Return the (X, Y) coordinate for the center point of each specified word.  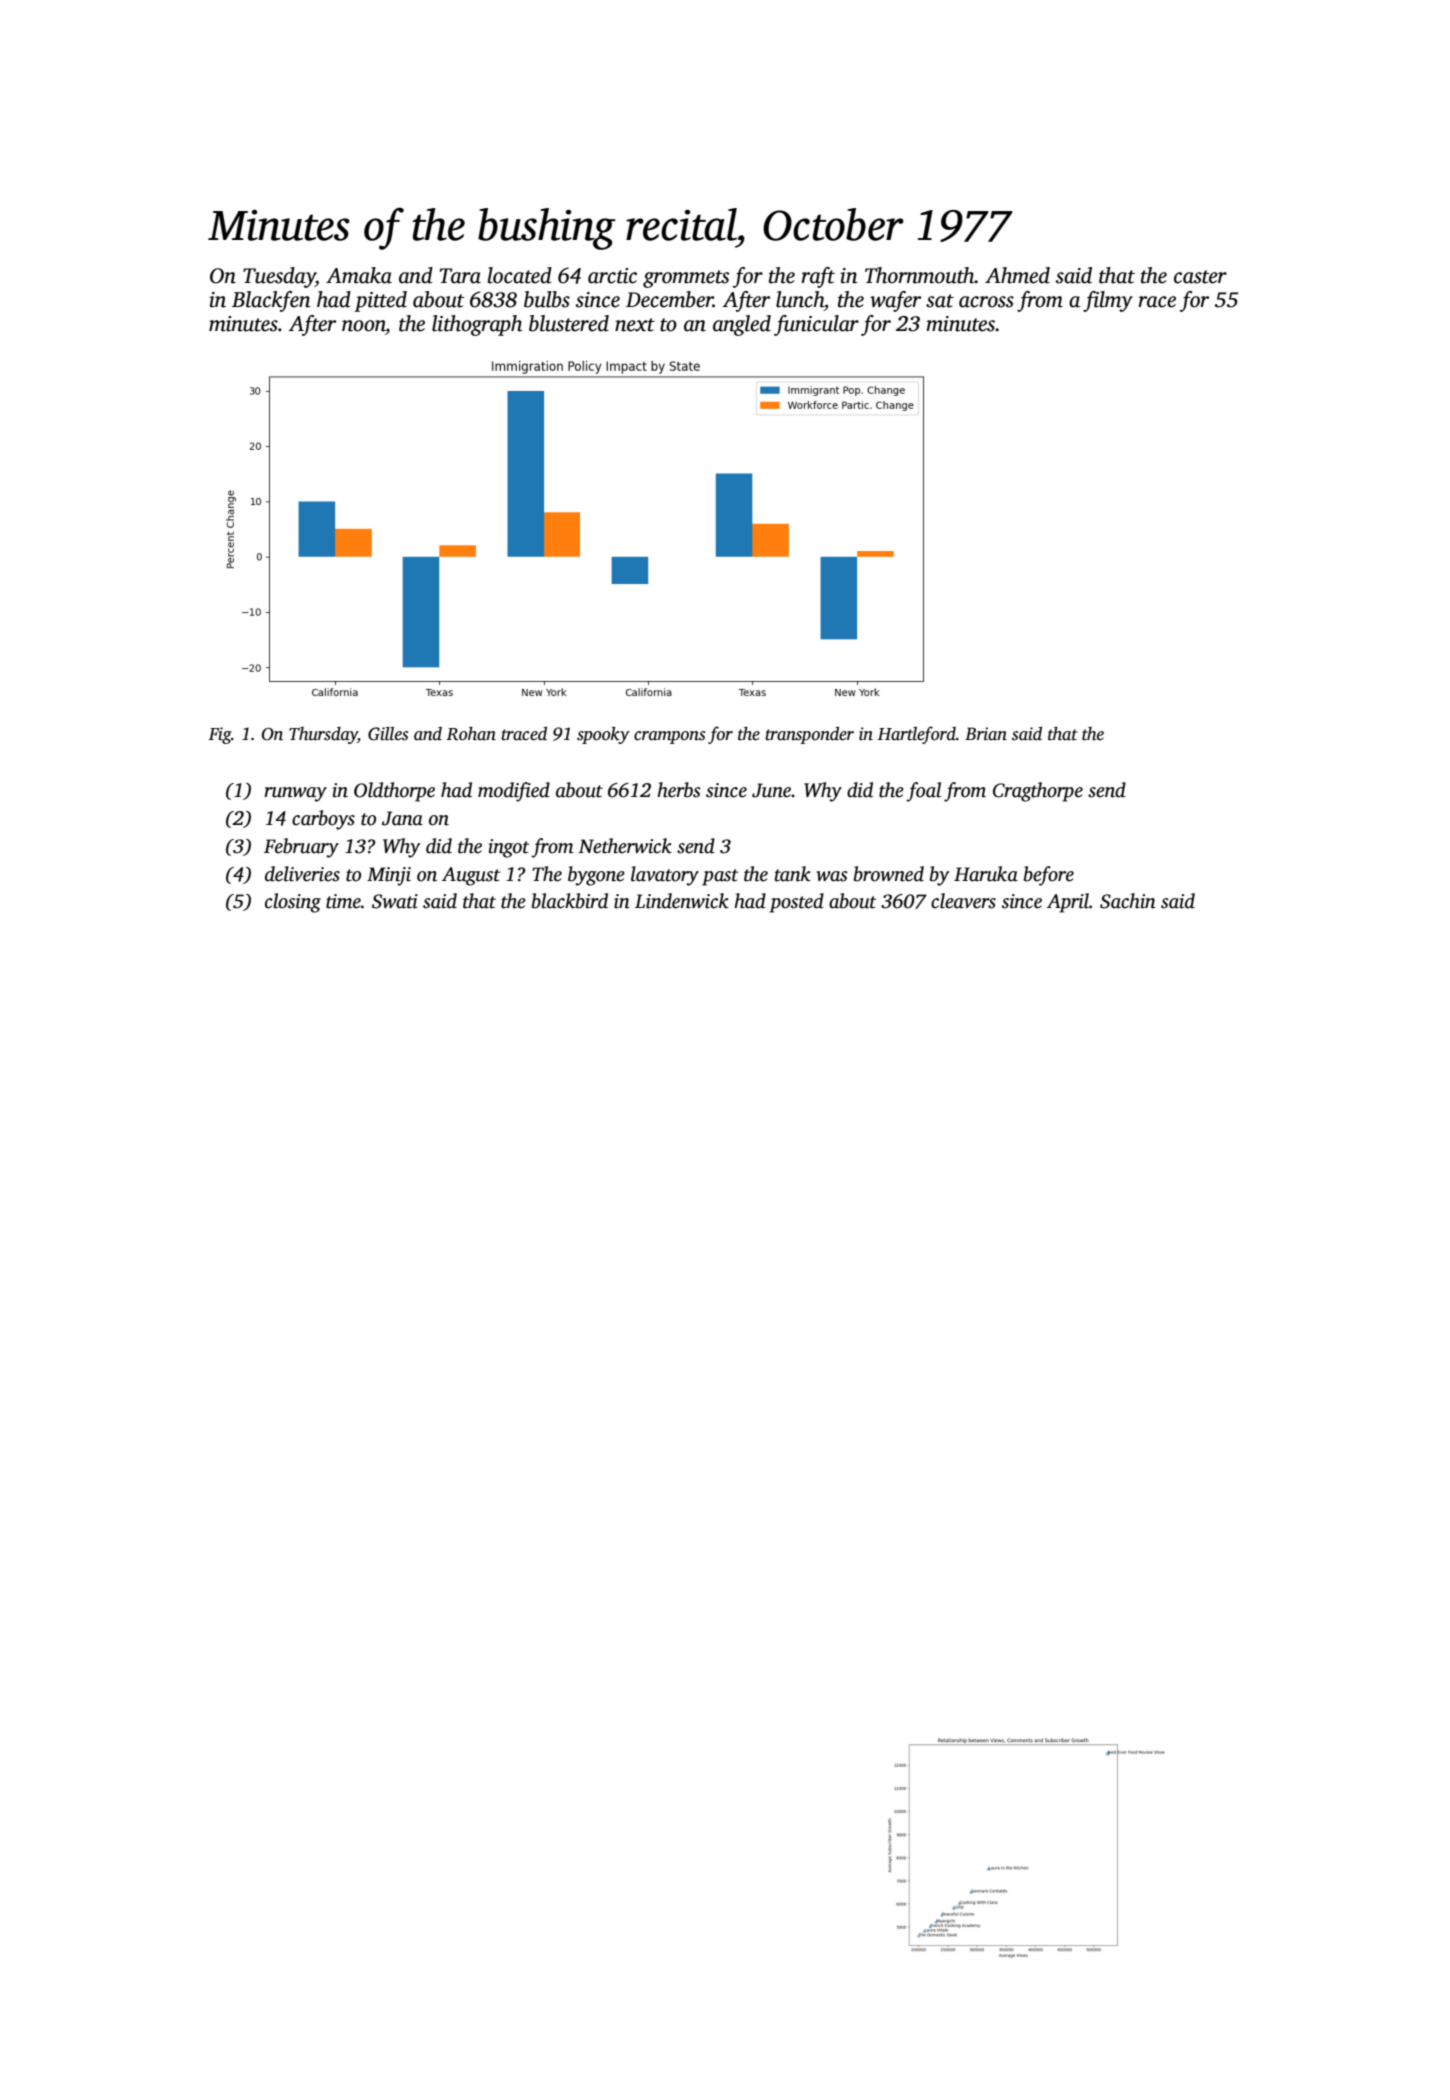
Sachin (1128, 901)
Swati (395, 901)
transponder (809, 735)
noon (364, 326)
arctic (612, 276)
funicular (816, 325)
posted (796, 903)
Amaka (359, 275)
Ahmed (1017, 275)
